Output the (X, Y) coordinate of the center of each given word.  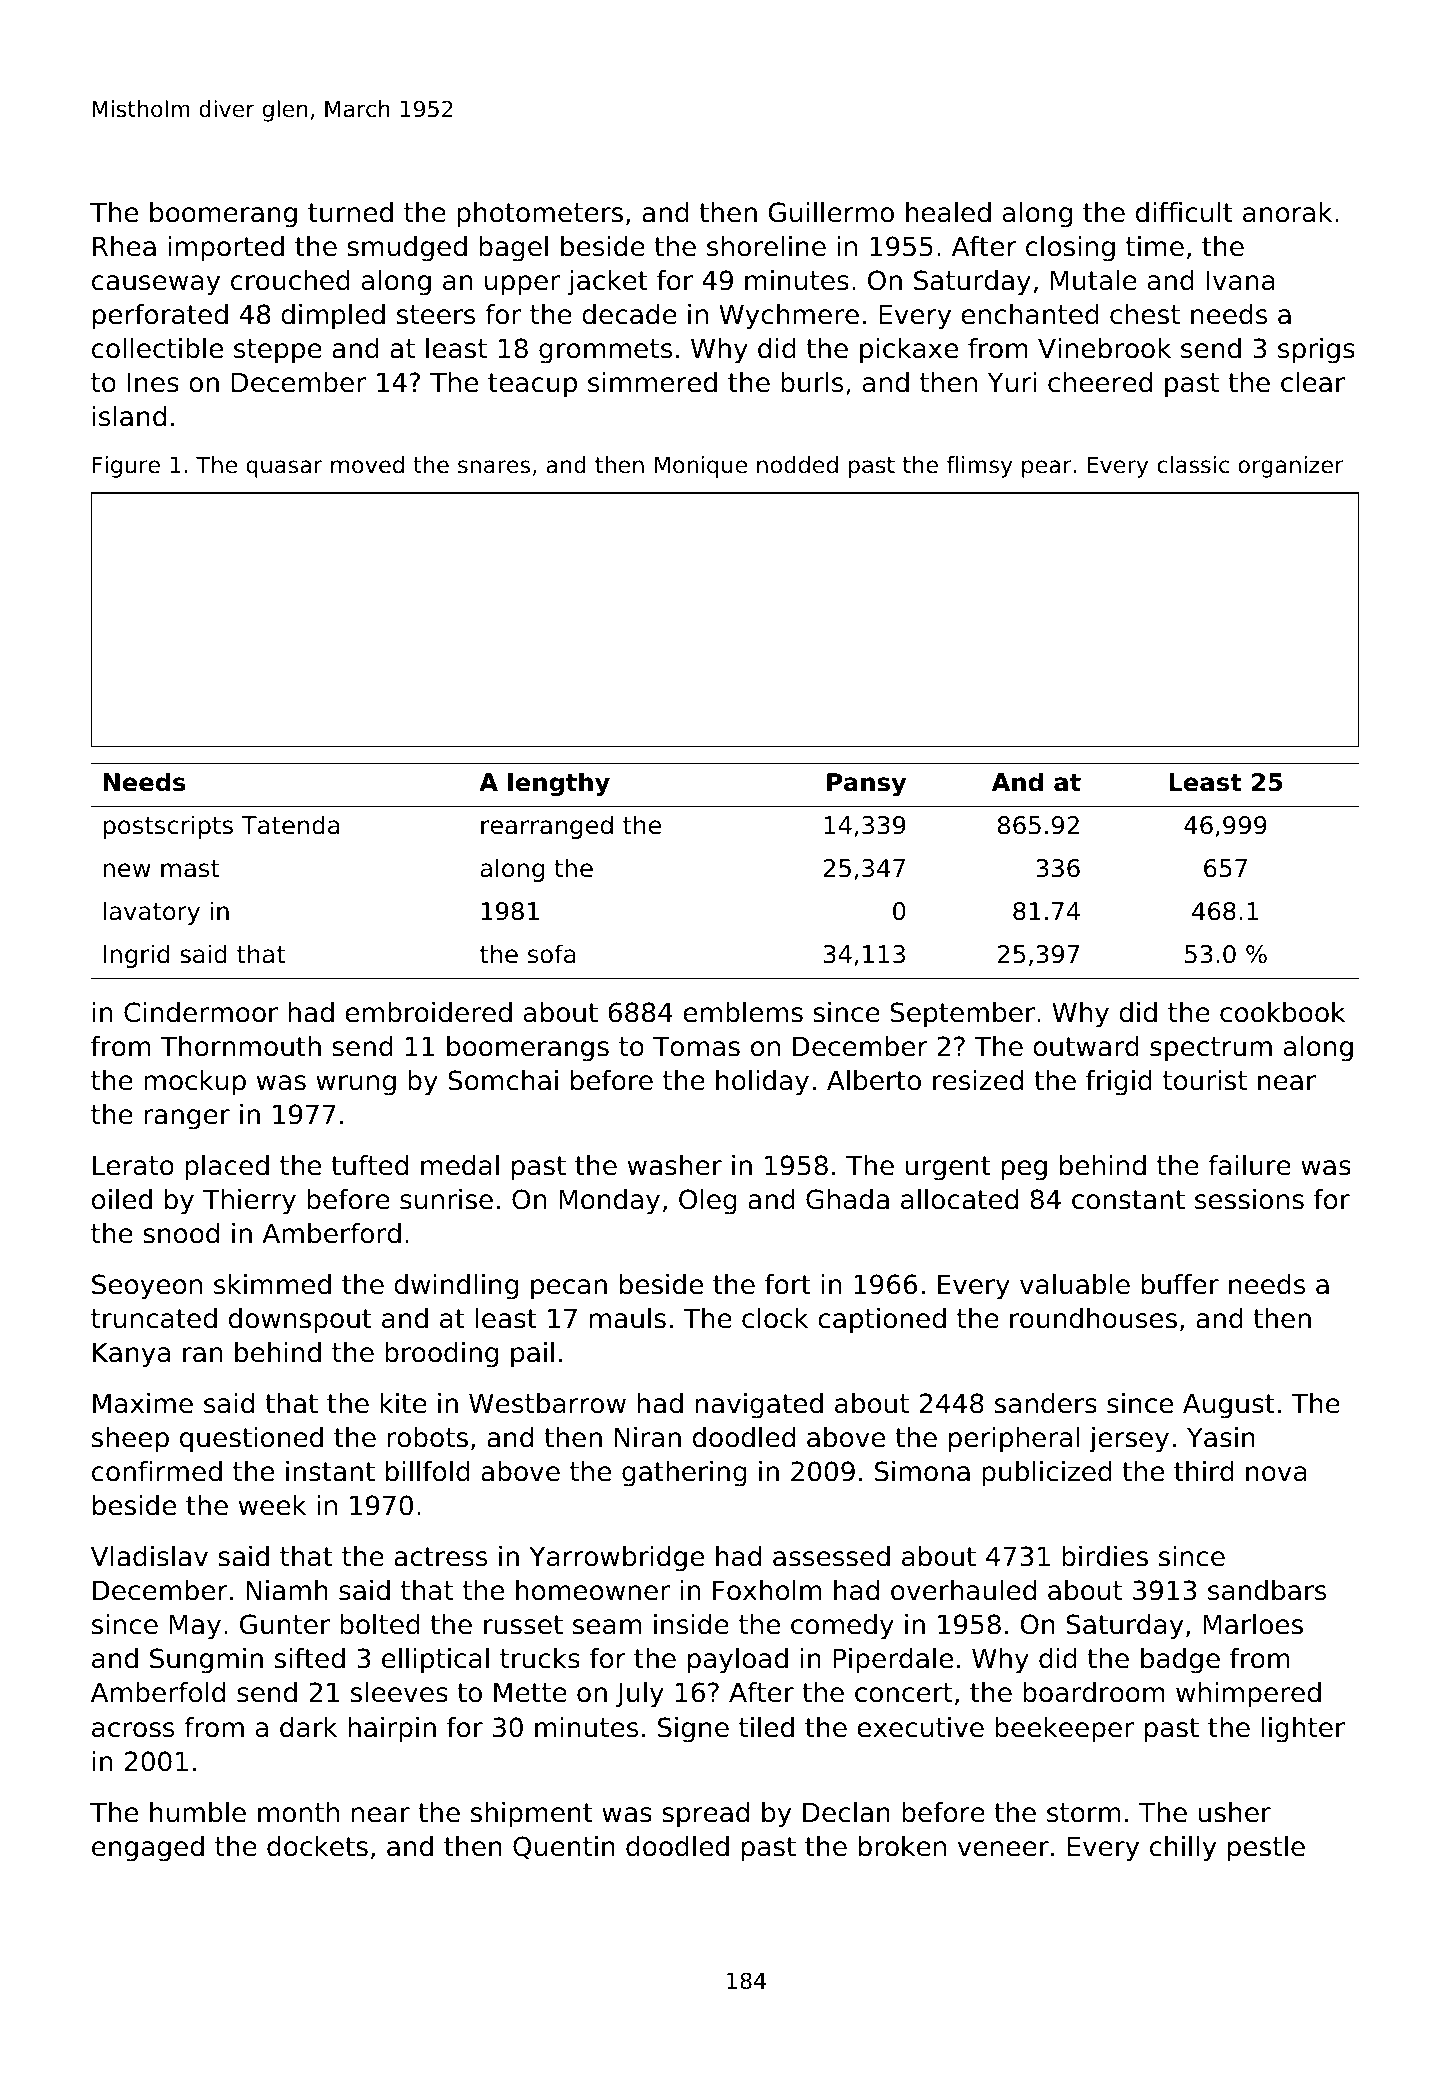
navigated (759, 1406)
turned (350, 212)
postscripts (168, 827)
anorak (1287, 212)
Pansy (866, 785)
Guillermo (831, 212)
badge (1180, 1661)
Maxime (143, 1403)
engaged (148, 1849)
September (963, 1015)
